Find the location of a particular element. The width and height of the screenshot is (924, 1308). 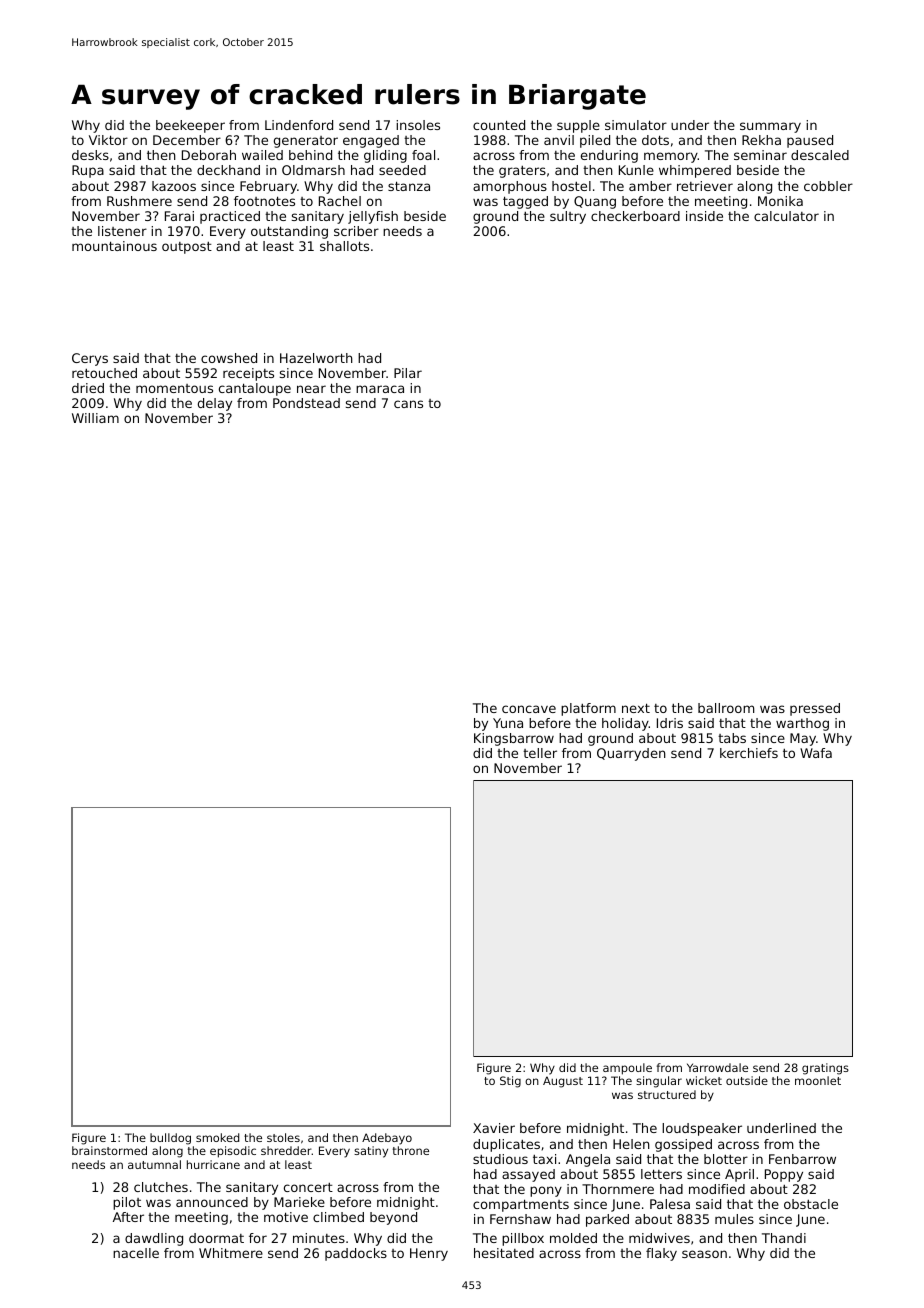

mountainous is located at coordinates (114, 246).
